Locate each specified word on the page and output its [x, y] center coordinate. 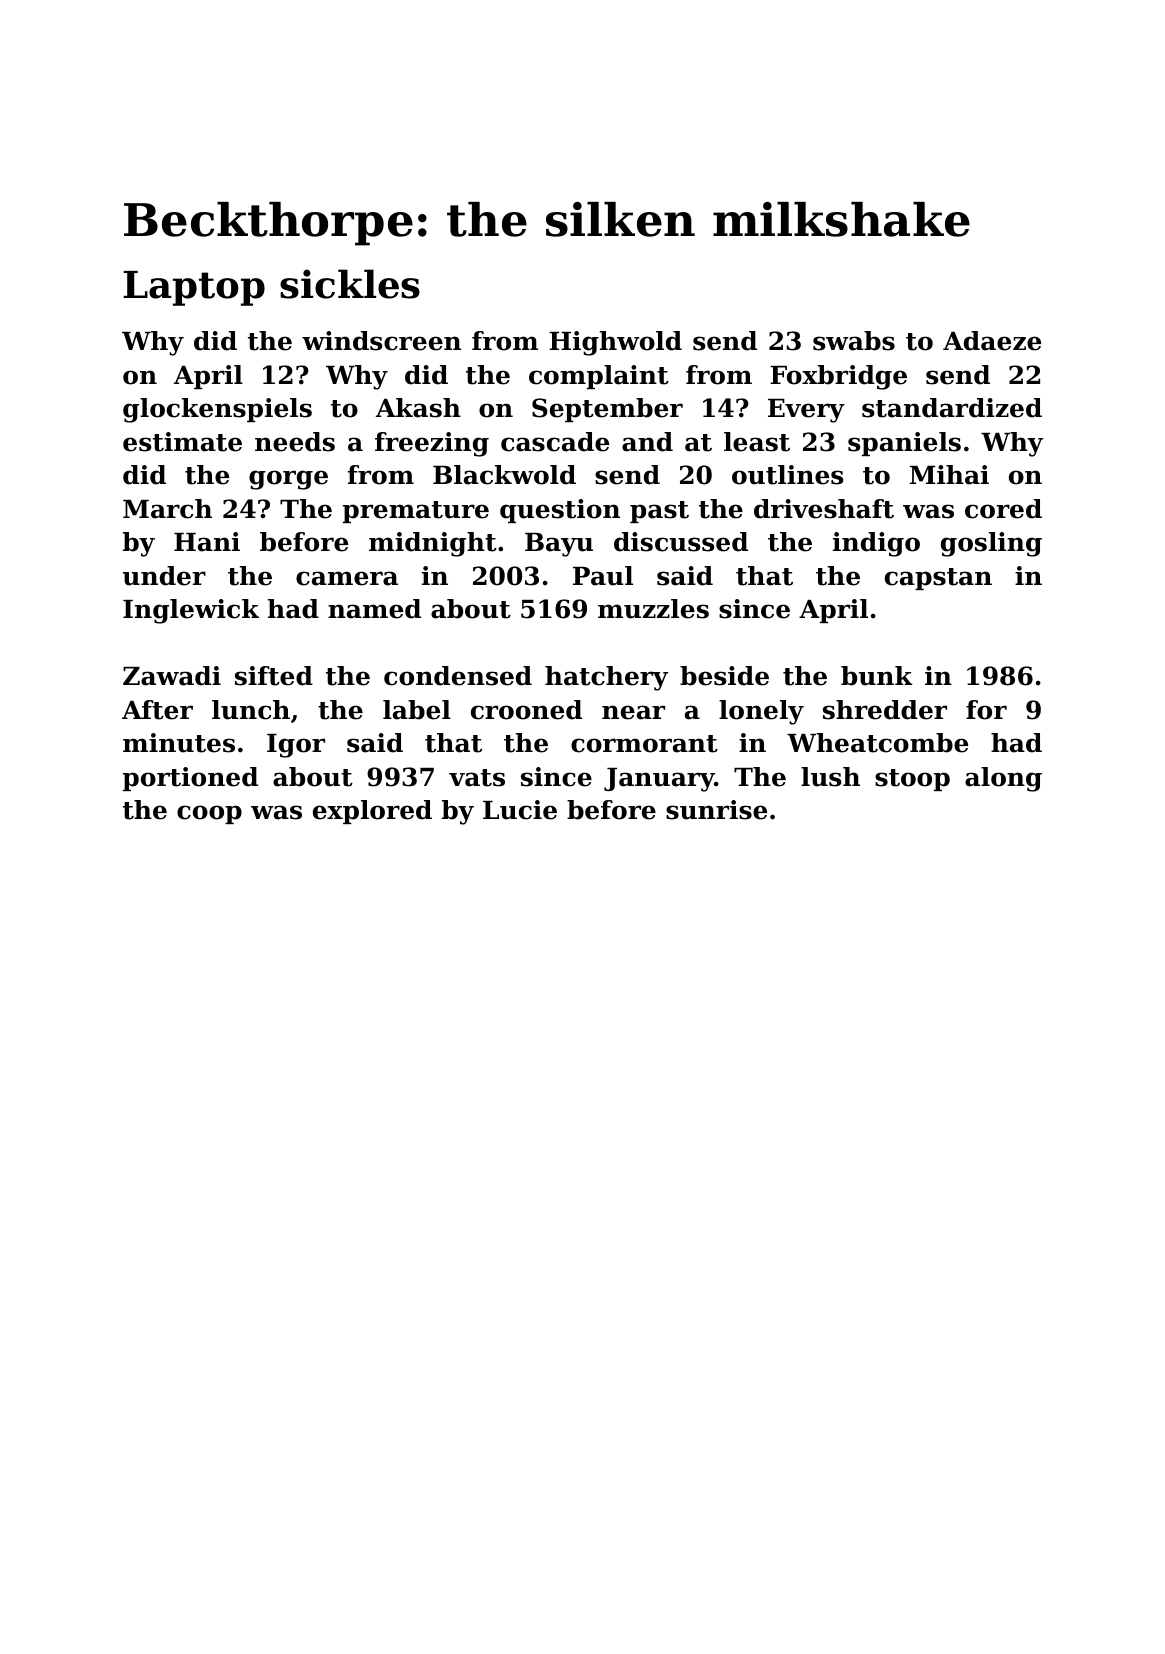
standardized [952, 408]
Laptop [194, 288]
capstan [938, 579]
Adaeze [992, 341]
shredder [885, 710]
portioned [190, 779]
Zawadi [172, 676]
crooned [526, 710]
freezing [432, 444]
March [167, 509]
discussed [681, 542]
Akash [418, 408]
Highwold [615, 343]
